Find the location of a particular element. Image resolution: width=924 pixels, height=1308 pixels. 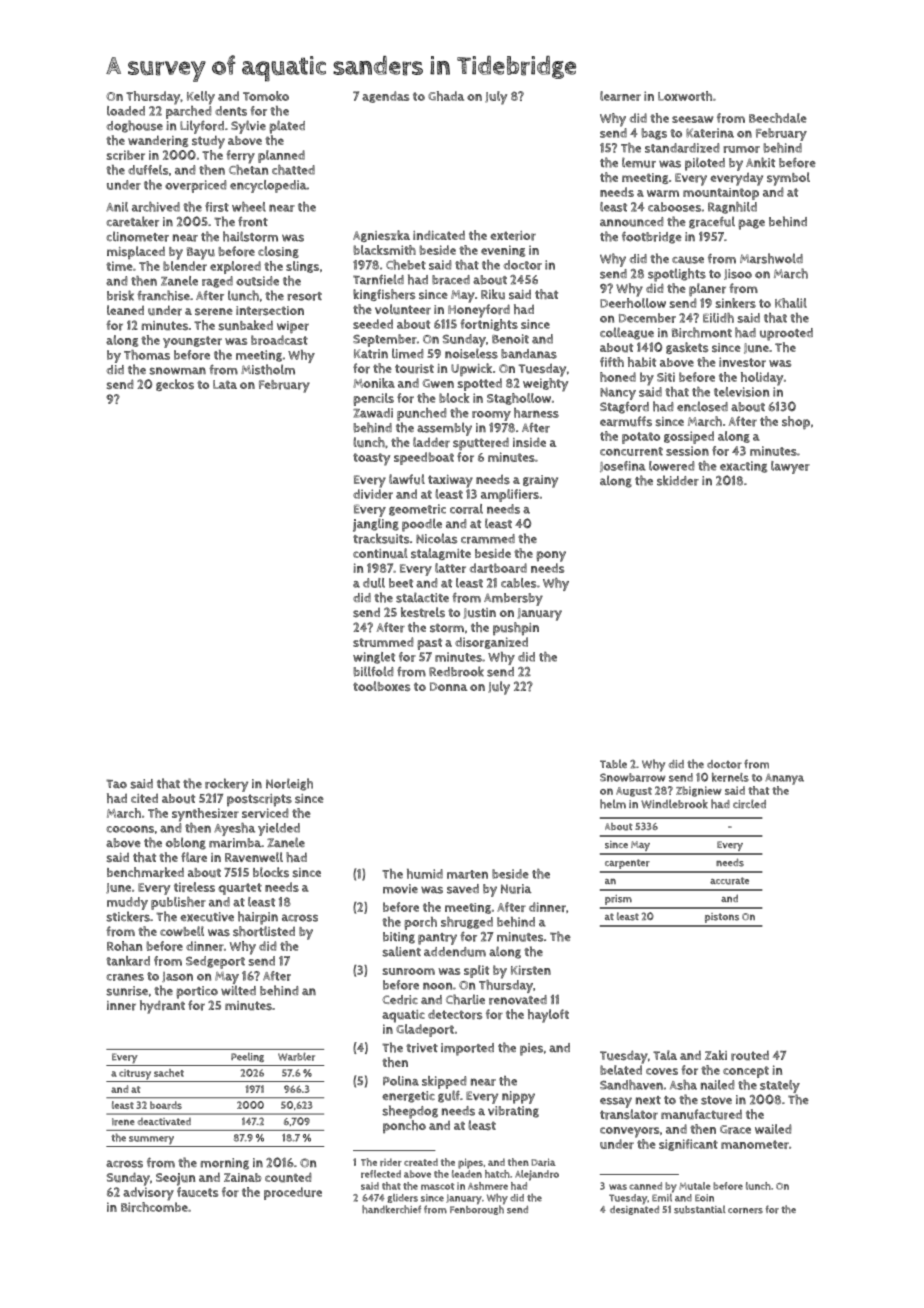

sunroom is located at coordinates (409, 971).
